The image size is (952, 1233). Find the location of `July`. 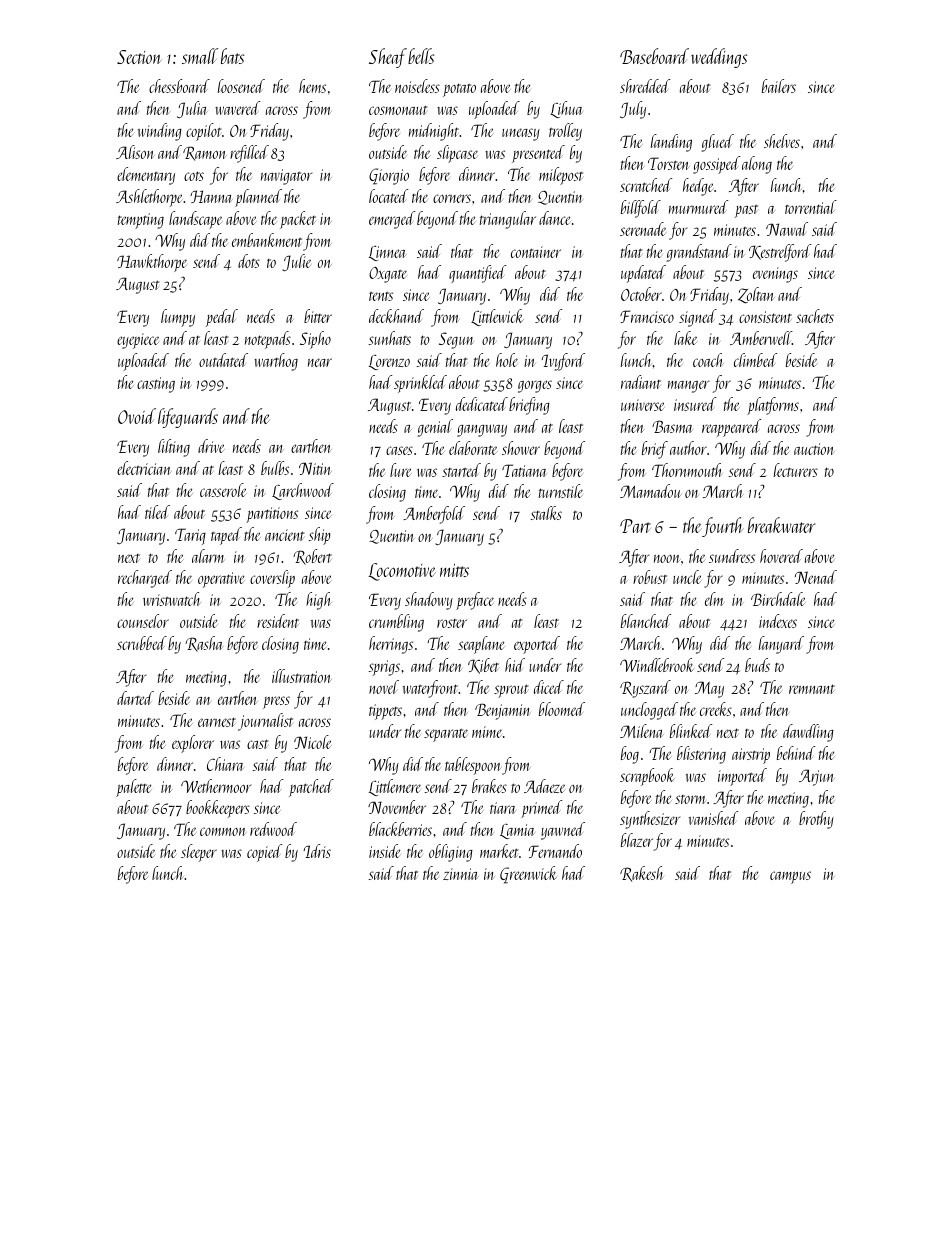

July is located at coordinates (633, 110).
